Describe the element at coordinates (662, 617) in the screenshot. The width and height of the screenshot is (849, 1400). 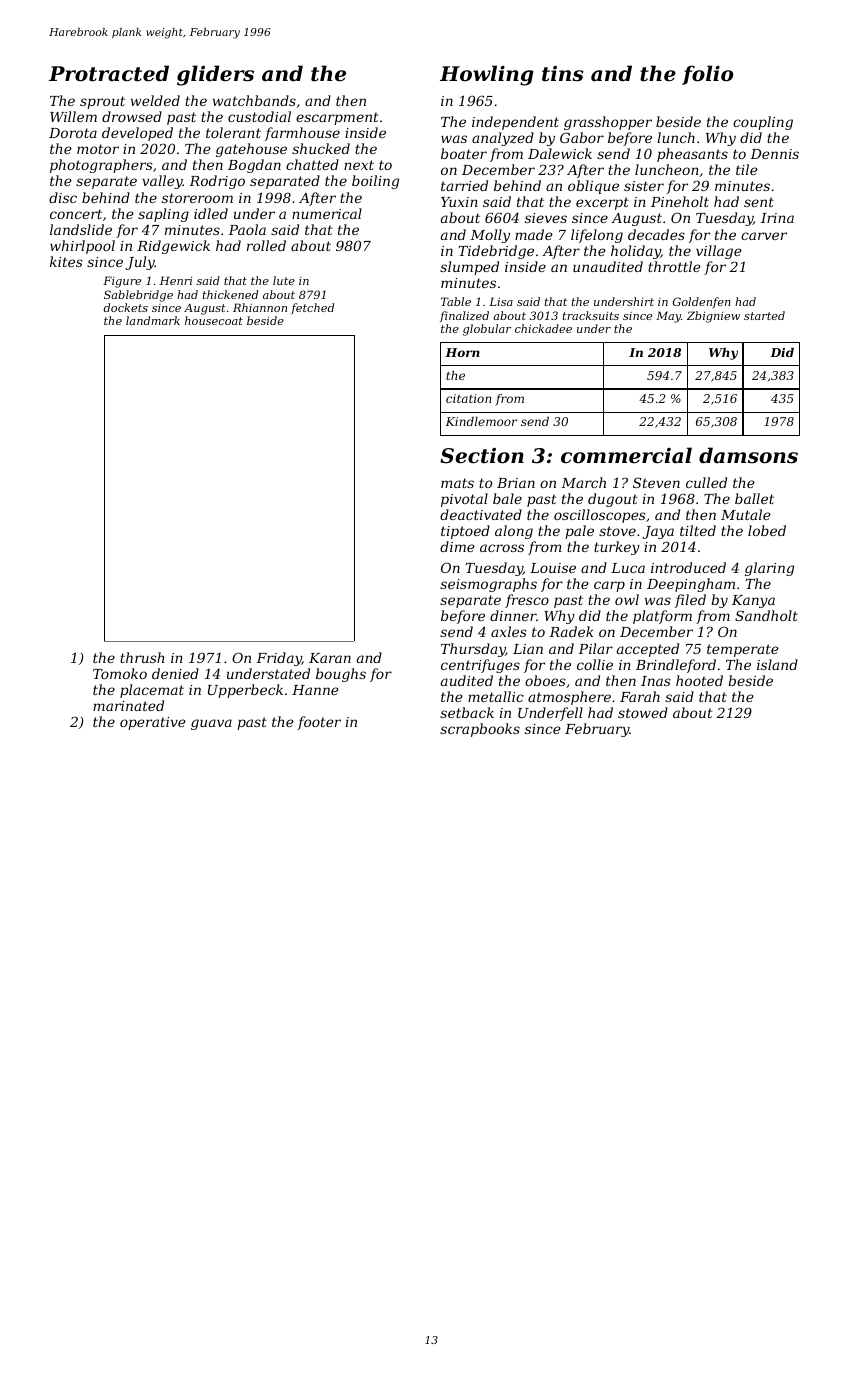
I see `platform` at that location.
